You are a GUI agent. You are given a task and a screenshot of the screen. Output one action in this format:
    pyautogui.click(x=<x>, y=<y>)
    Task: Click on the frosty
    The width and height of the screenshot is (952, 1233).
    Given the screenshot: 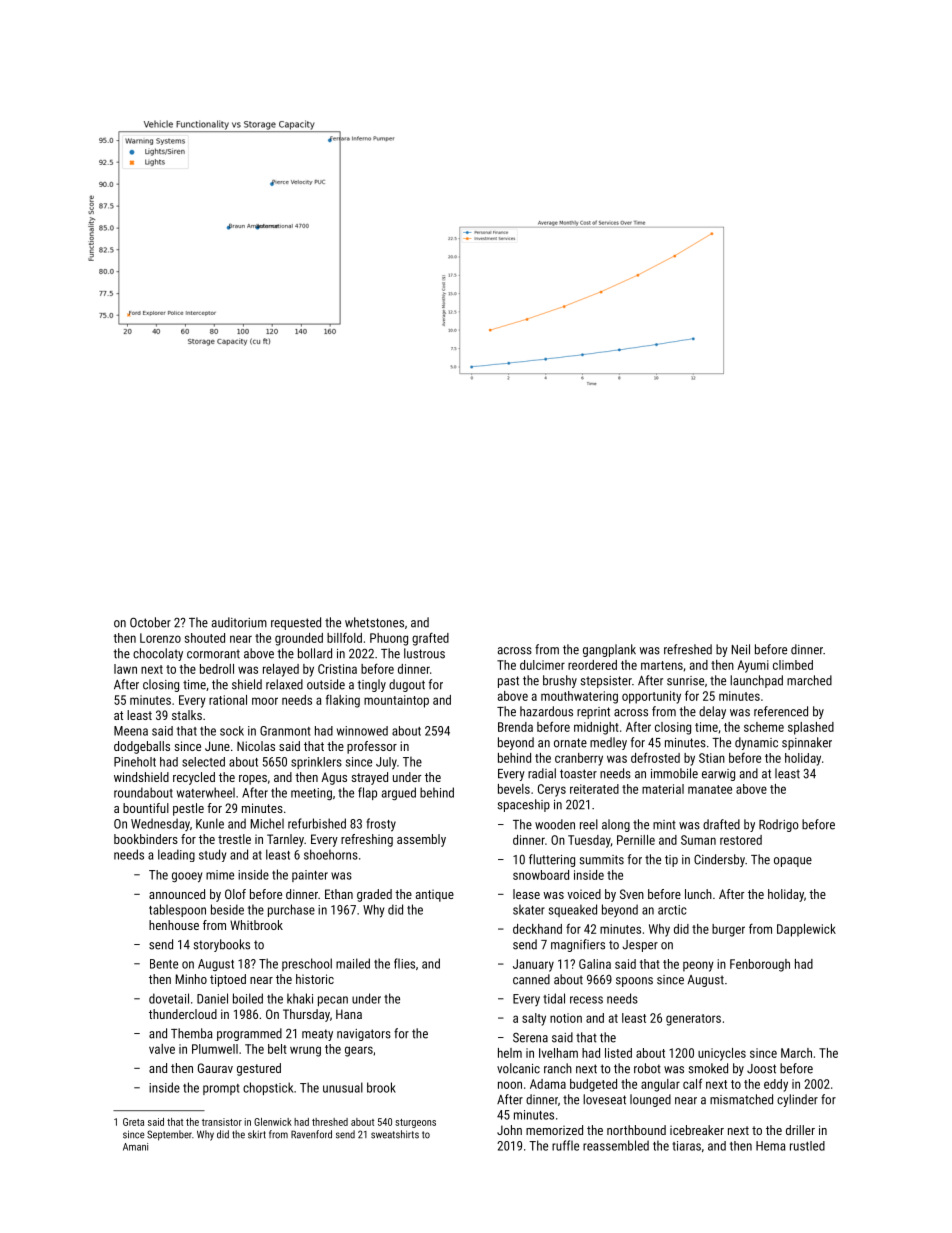 What is the action you would take?
    pyautogui.click(x=381, y=825)
